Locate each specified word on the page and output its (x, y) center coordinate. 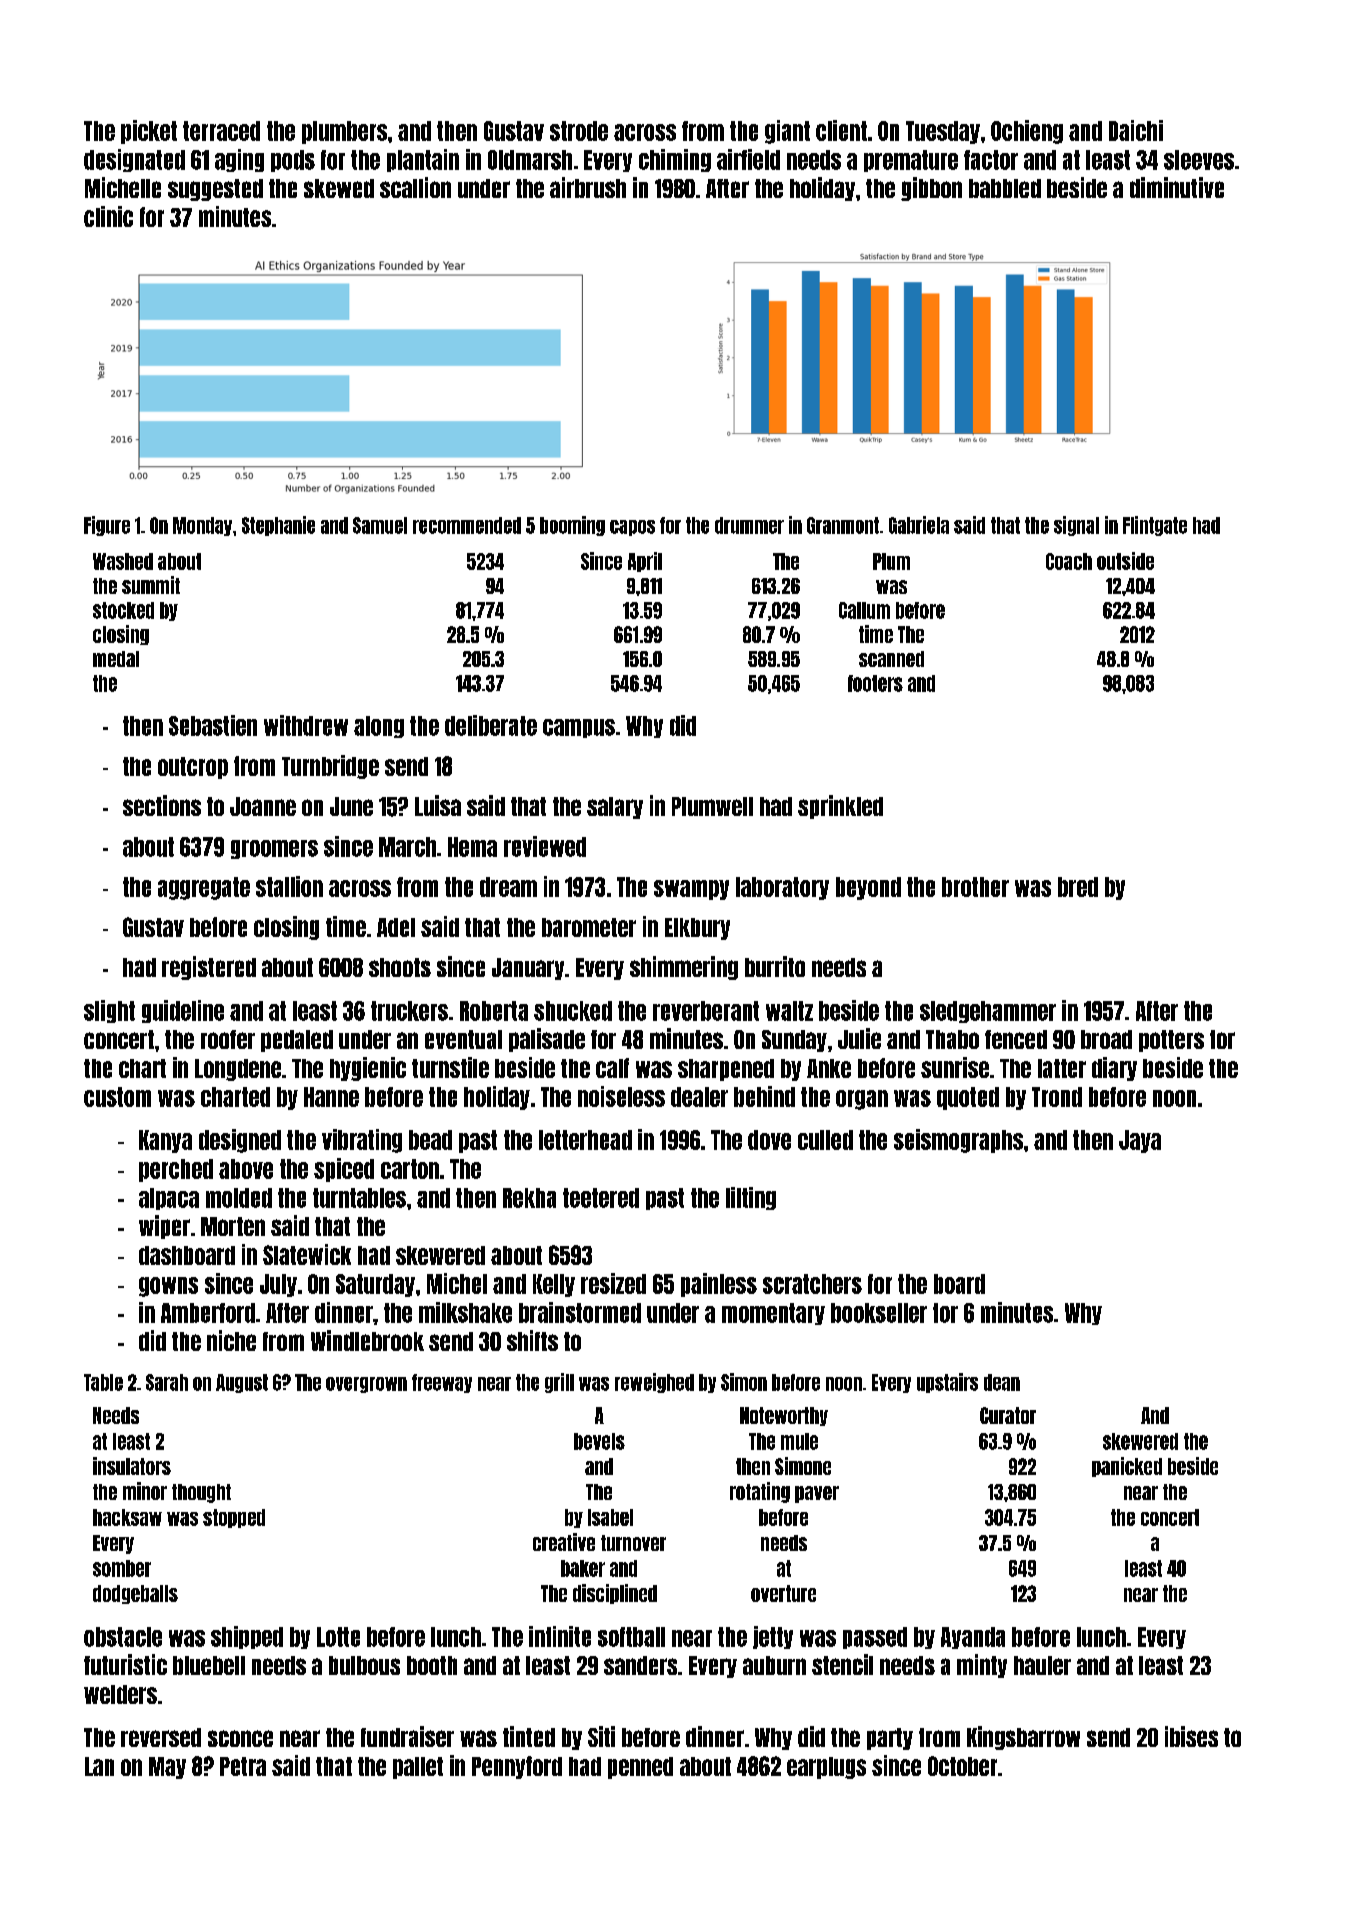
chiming (675, 160)
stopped (234, 1518)
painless (719, 1285)
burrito (775, 966)
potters (1171, 1041)
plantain (423, 160)
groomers (274, 849)
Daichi (1136, 130)
